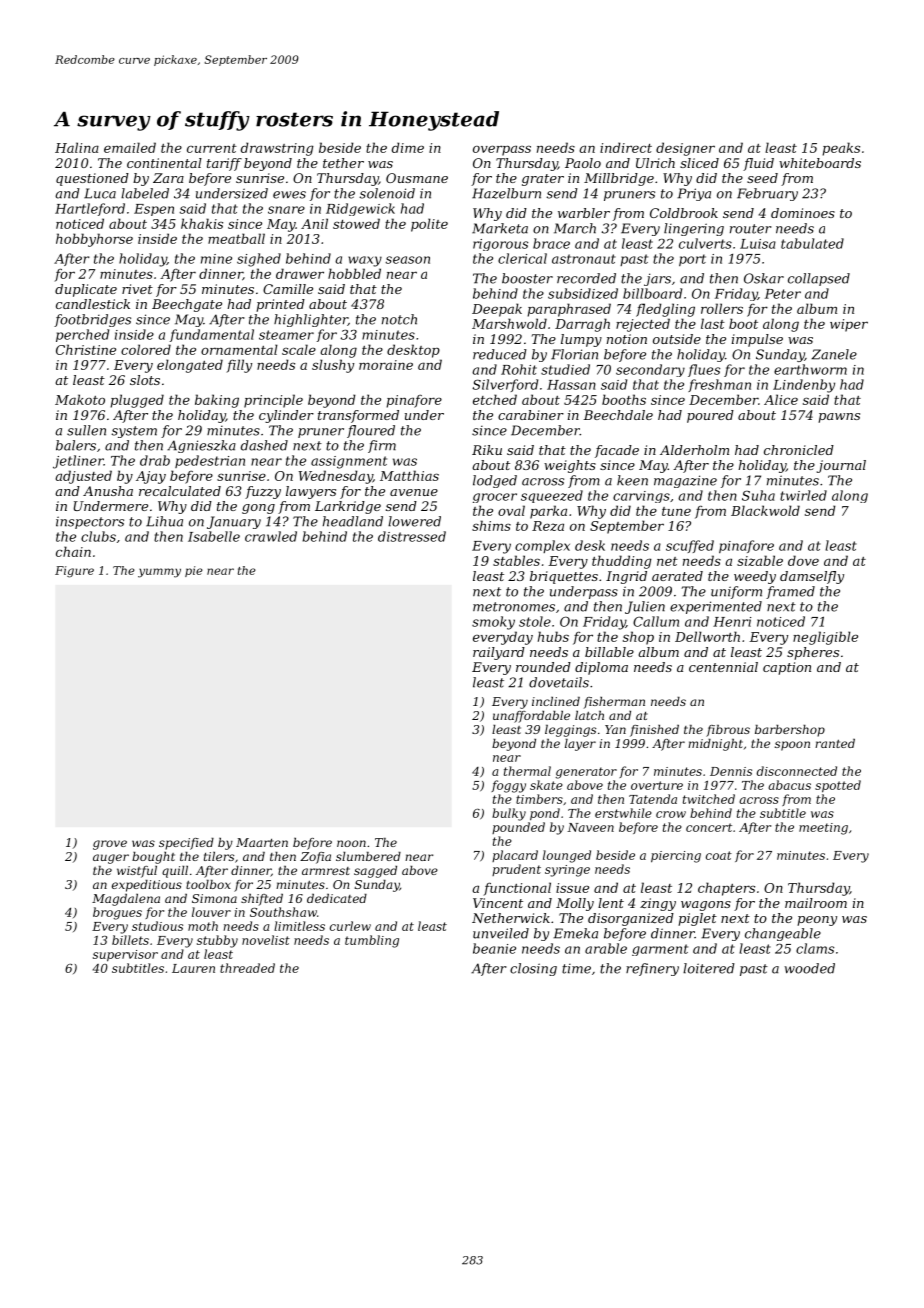 The height and width of the screenshot is (1308, 924). I want to click on prudent, so click(516, 870).
